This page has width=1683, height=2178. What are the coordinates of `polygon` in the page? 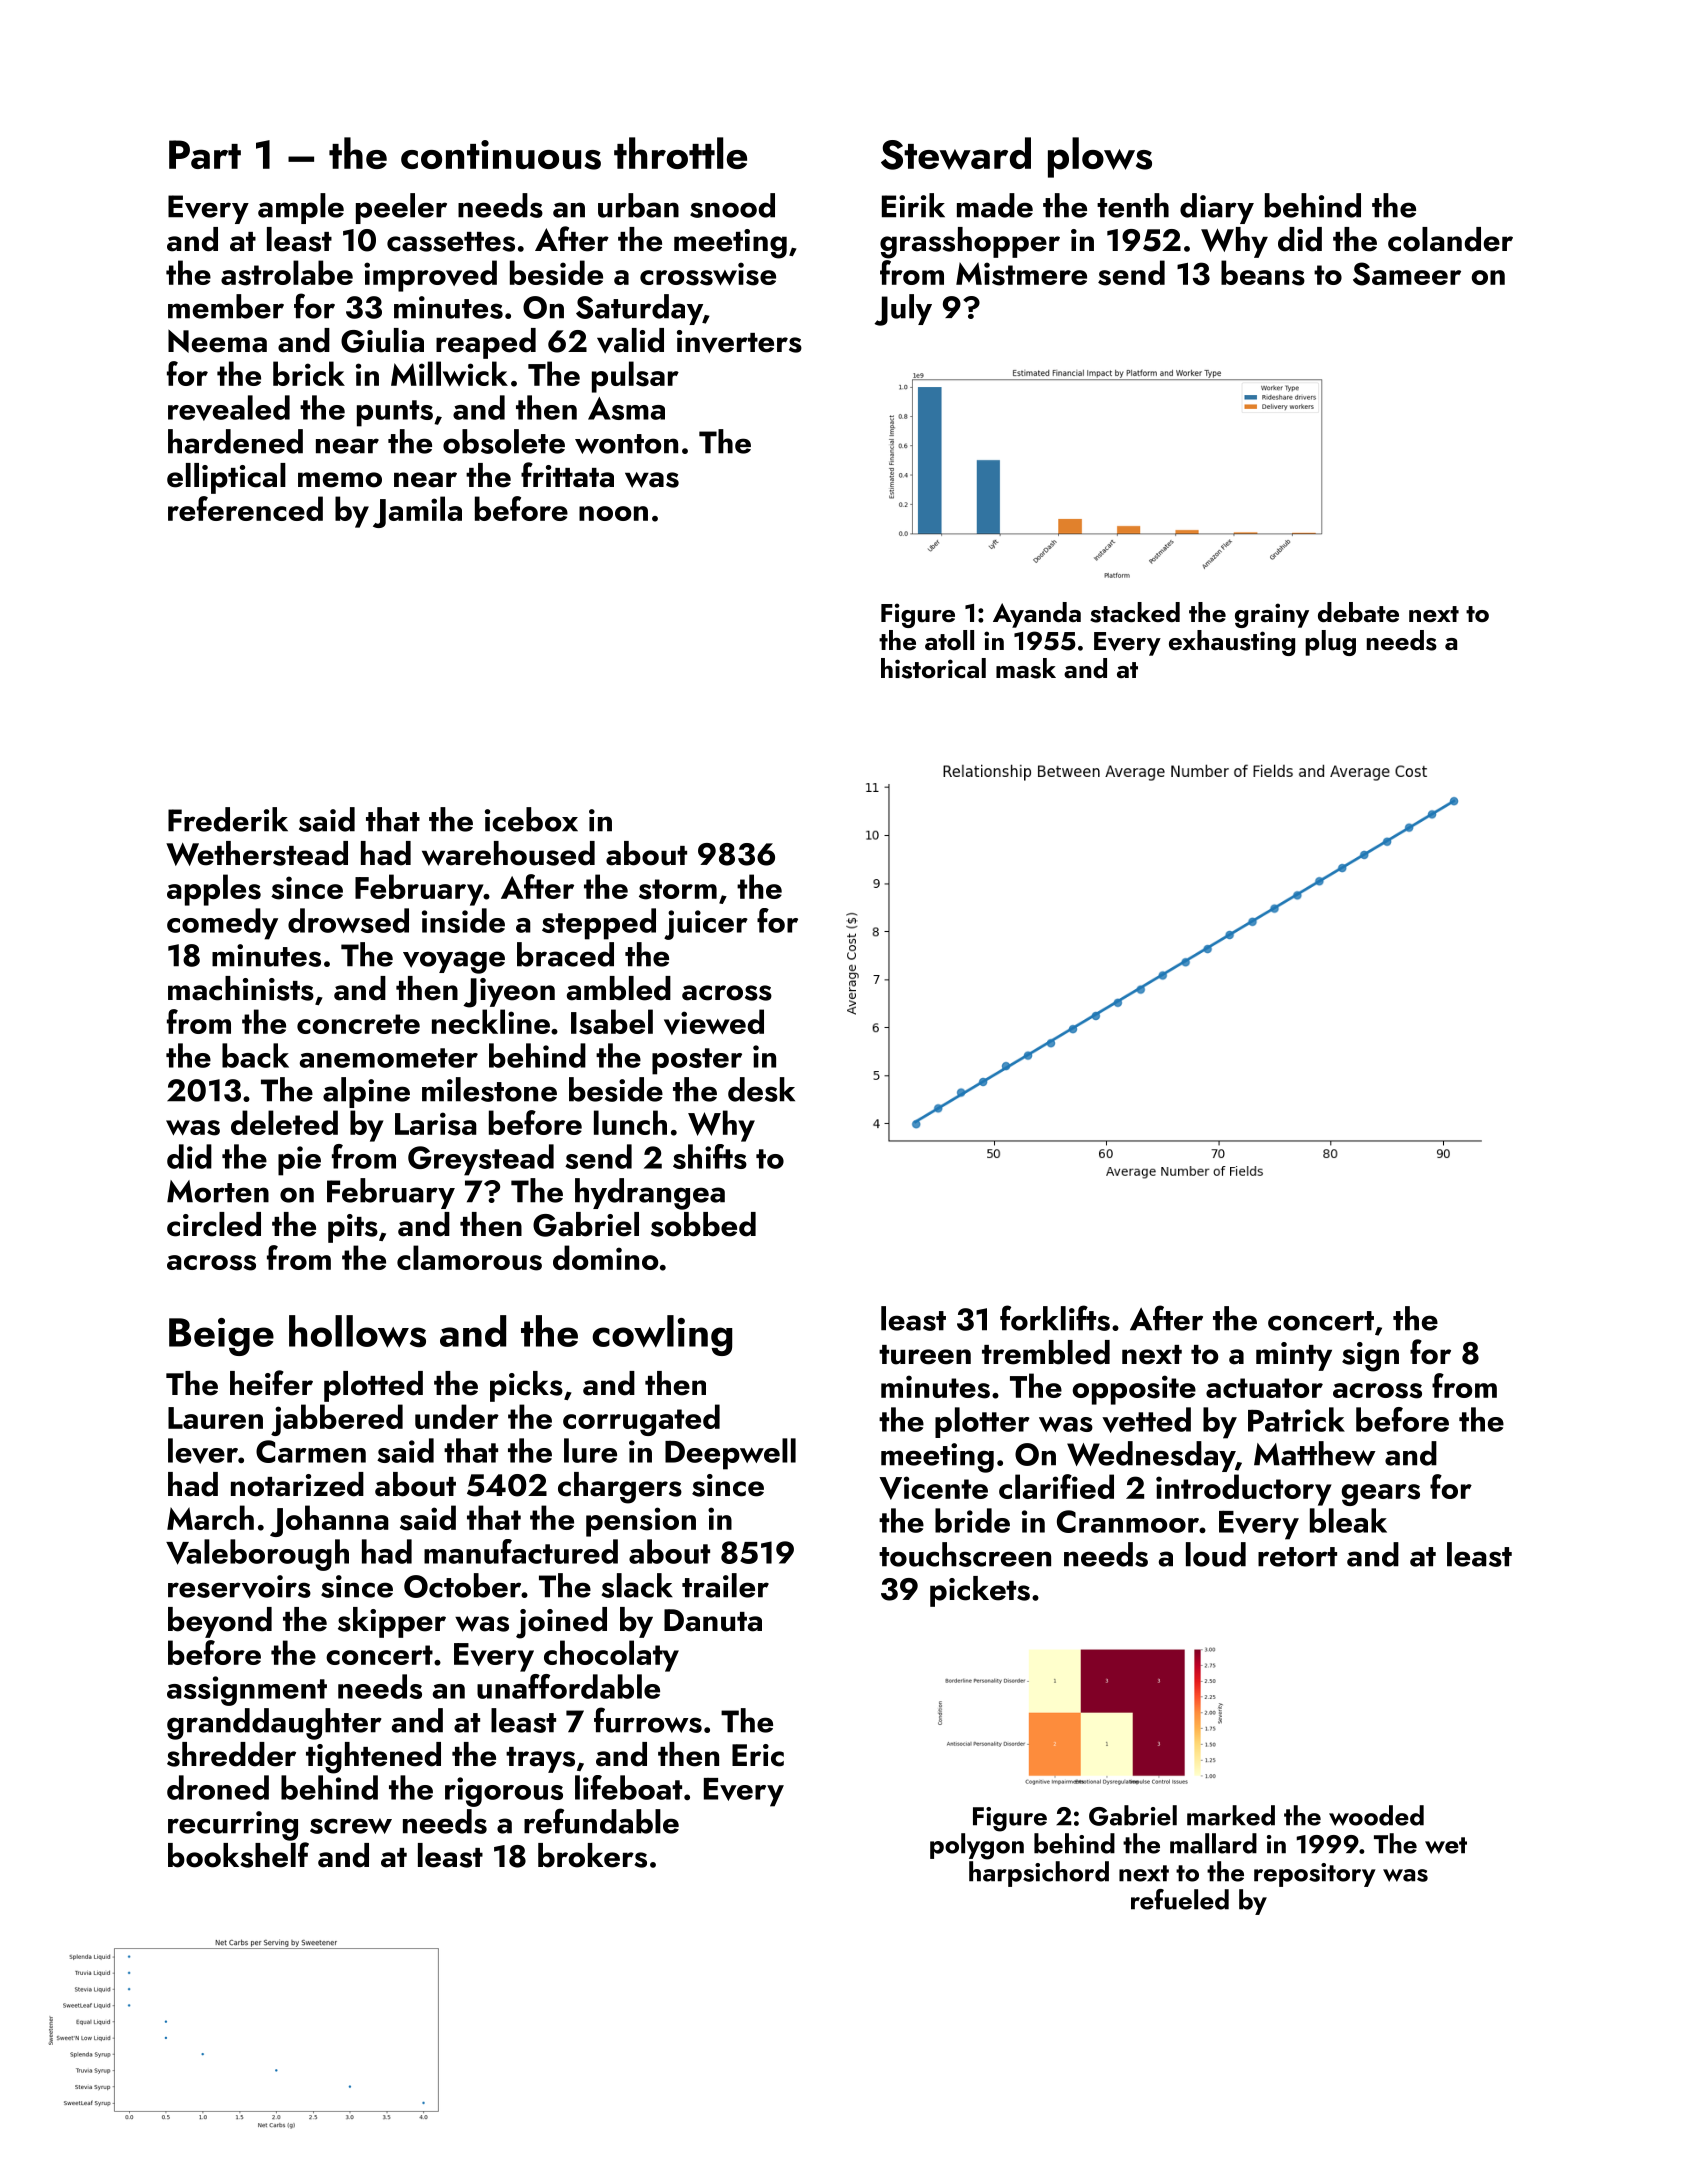 It's located at (977, 1846).
